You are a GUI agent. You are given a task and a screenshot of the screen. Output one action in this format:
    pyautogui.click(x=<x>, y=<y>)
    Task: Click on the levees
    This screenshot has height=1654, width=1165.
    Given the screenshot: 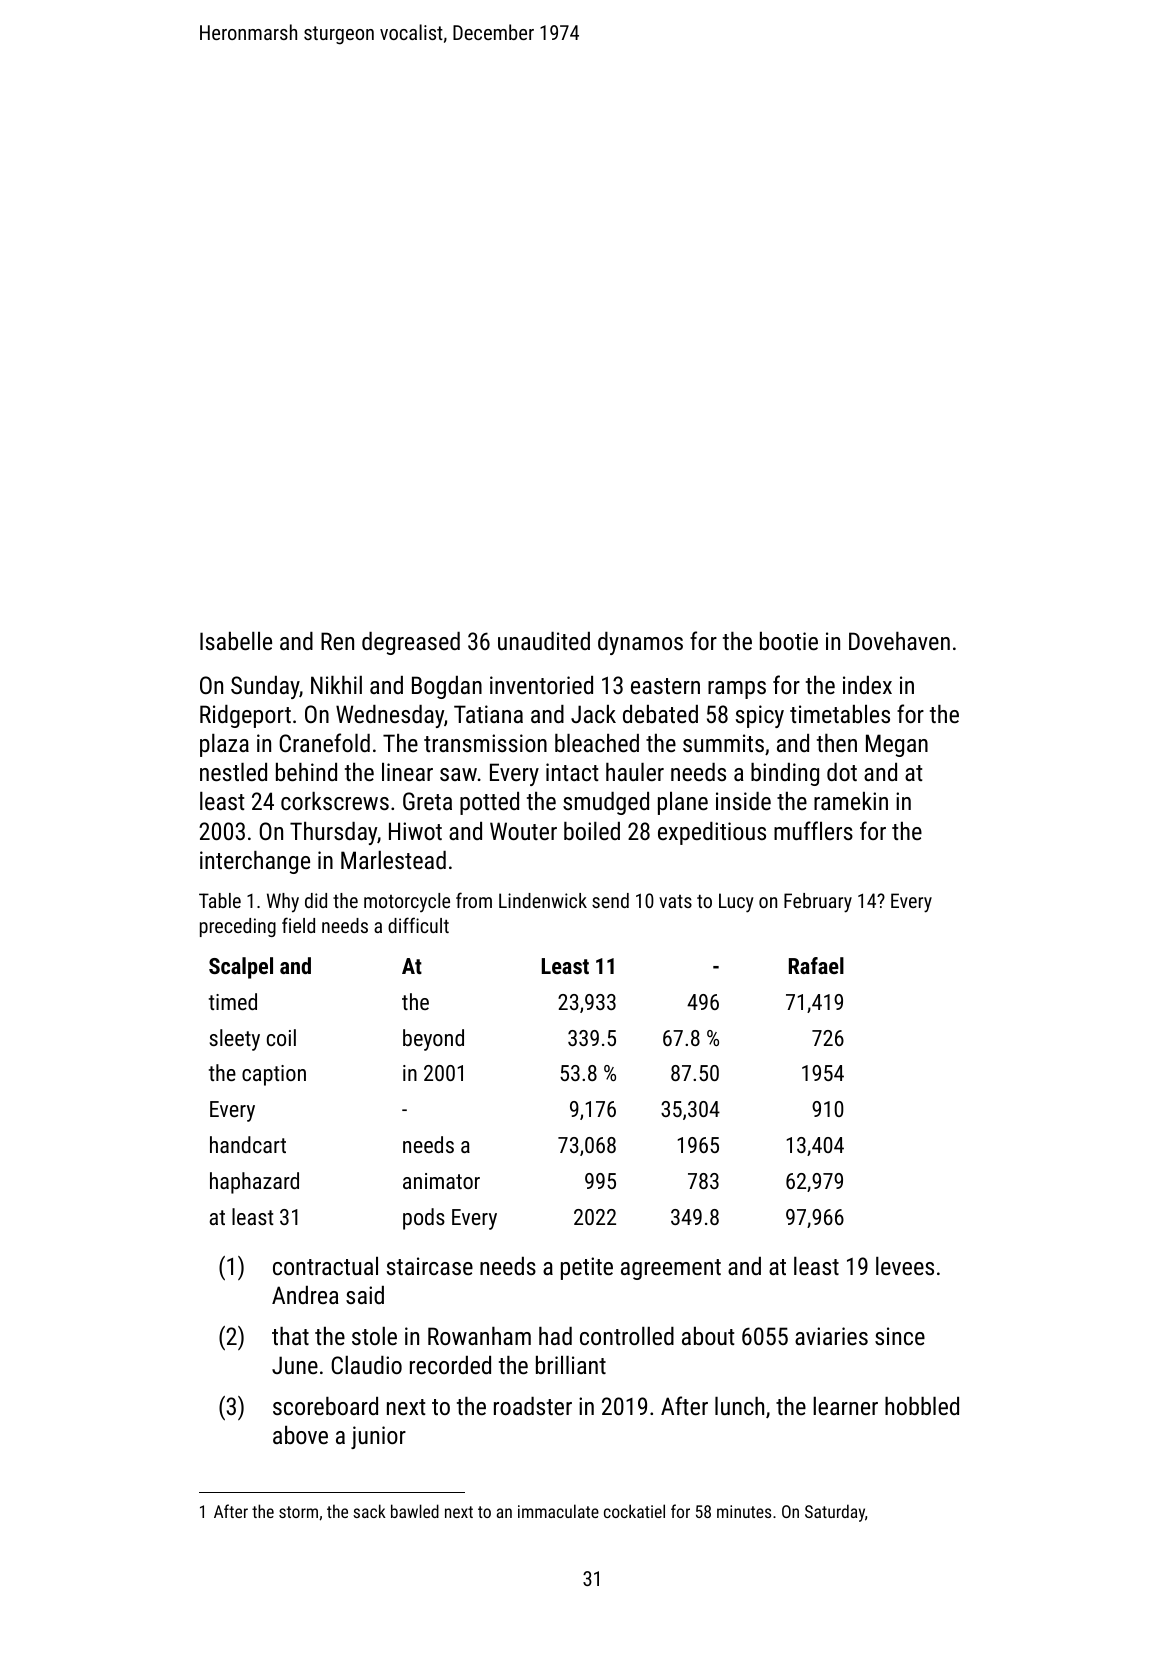 What is the action you would take?
    pyautogui.click(x=905, y=1266)
